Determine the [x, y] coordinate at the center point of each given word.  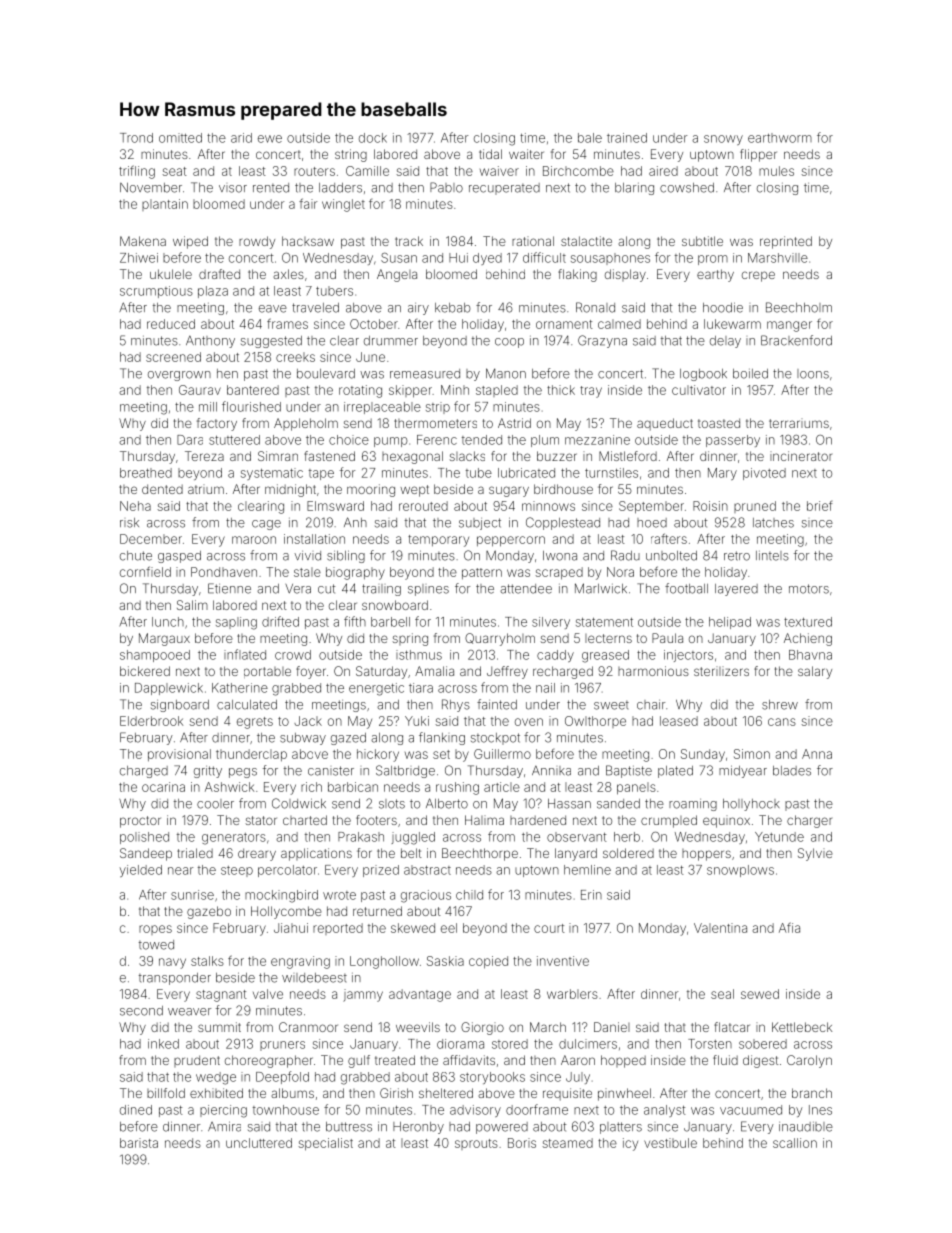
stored [510, 1044]
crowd [293, 655]
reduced [171, 324]
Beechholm [799, 307]
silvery [551, 623]
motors [809, 589]
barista [139, 1143]
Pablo [446, 187]
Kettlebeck [802, 1027]
